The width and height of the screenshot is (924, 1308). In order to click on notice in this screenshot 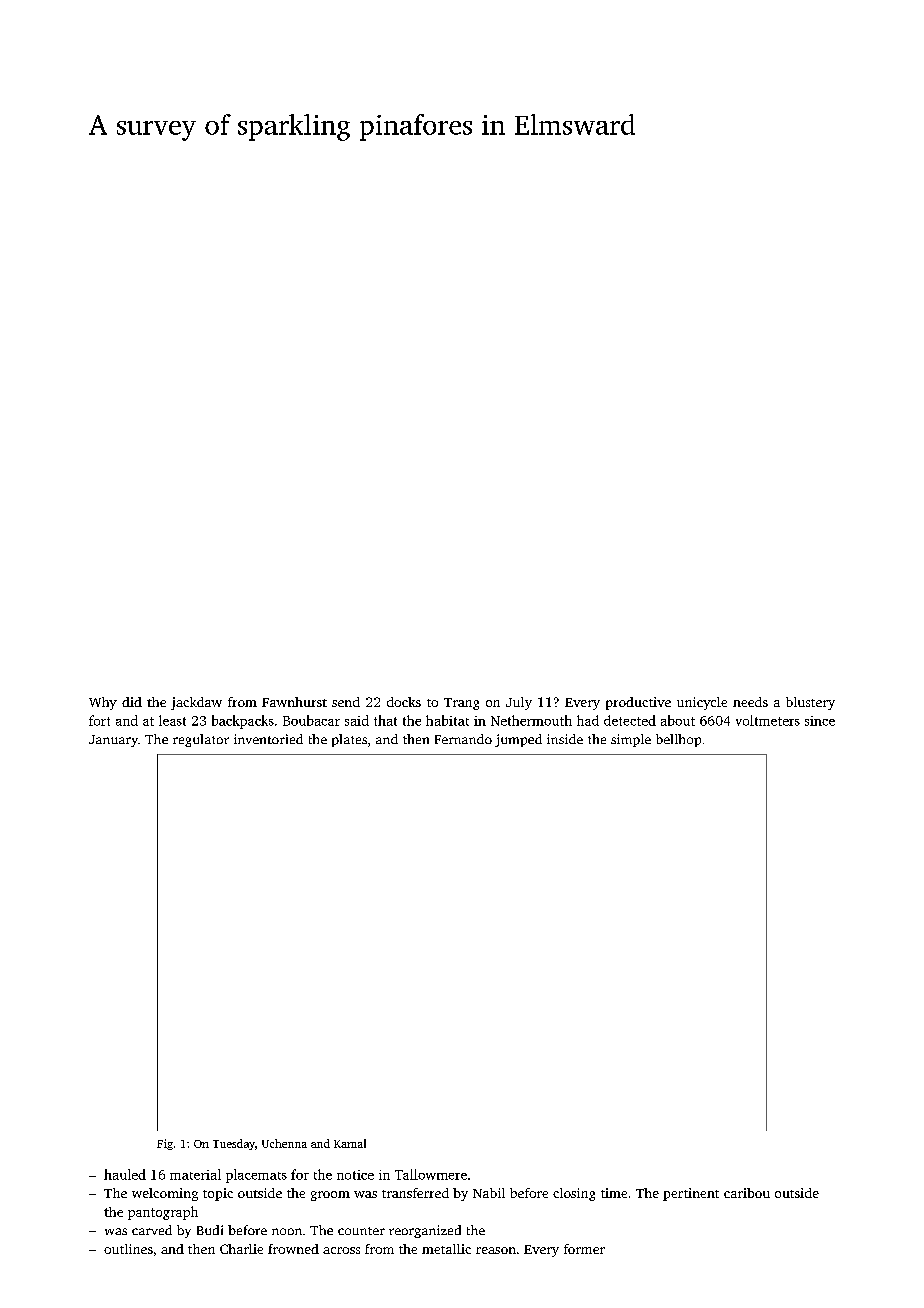, I will do `click(355, 1175)`.
